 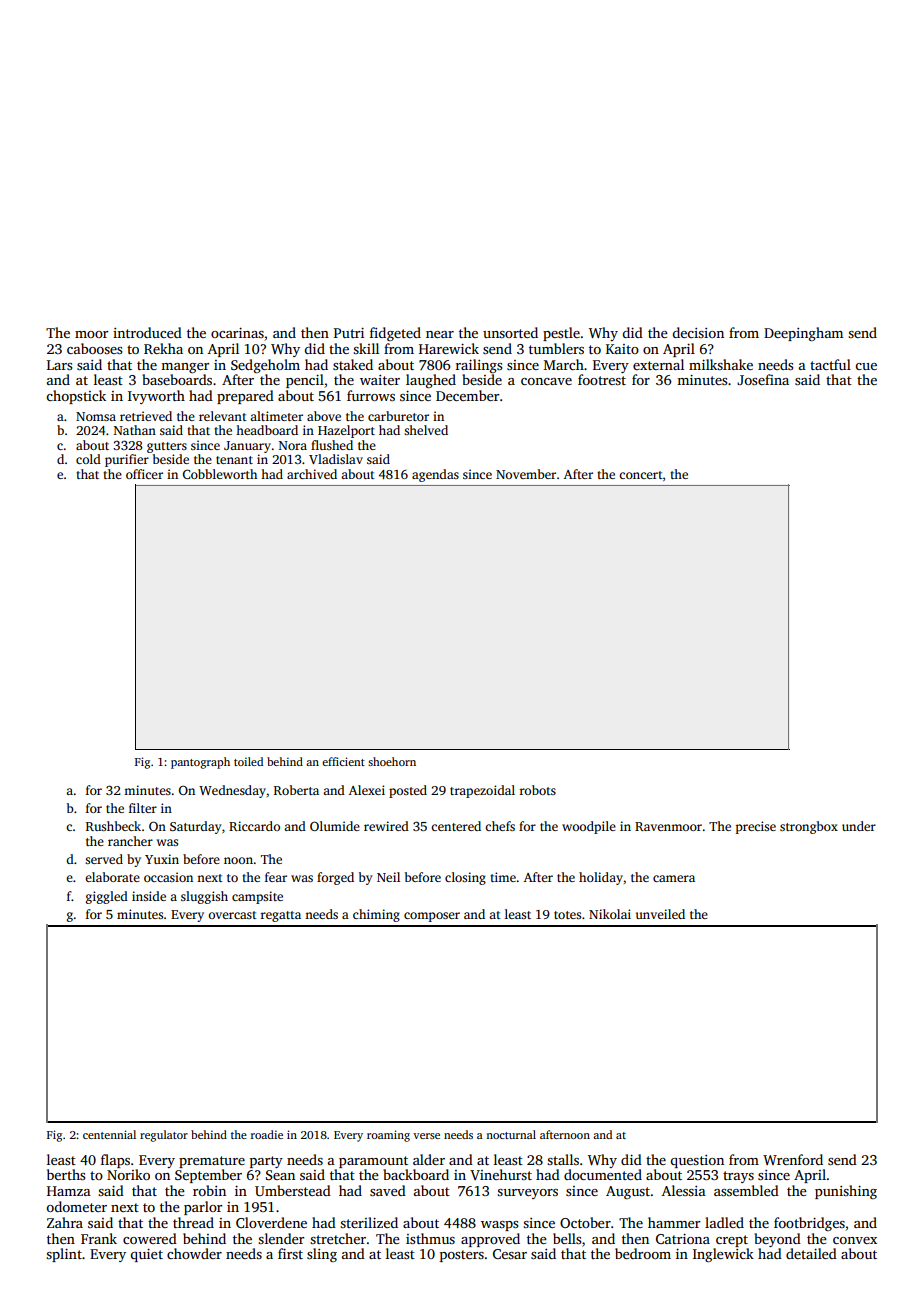 What do you see at coordinates (660, 914) in the image?
I see `unveiled` at bounding box center [660, 914].
